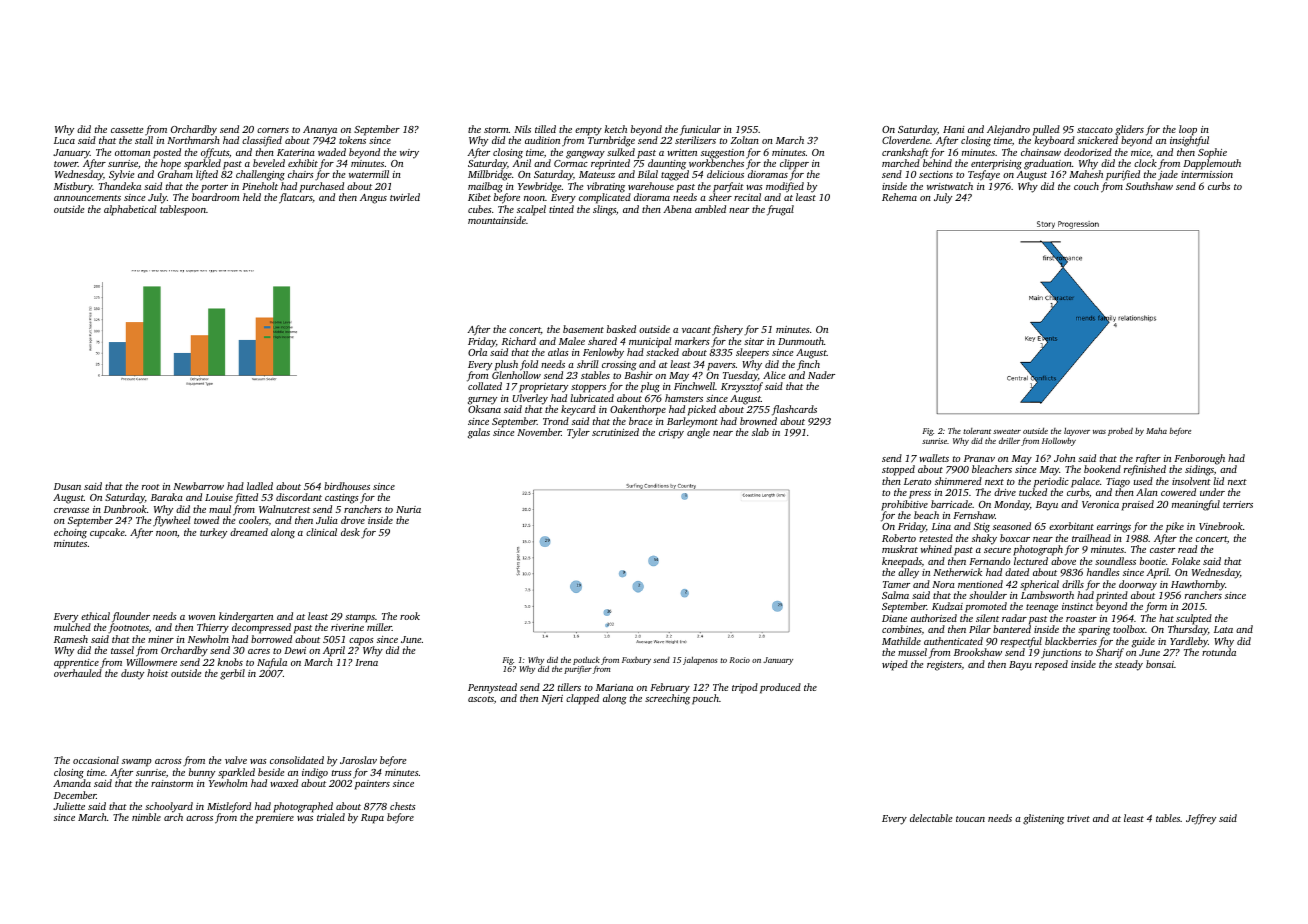 The height and width of the screenshot is (924, 1308). What do you see at coordinates (67, 486) in the screenshot?
I see `Dusan` at bounding box center [67, 486].
